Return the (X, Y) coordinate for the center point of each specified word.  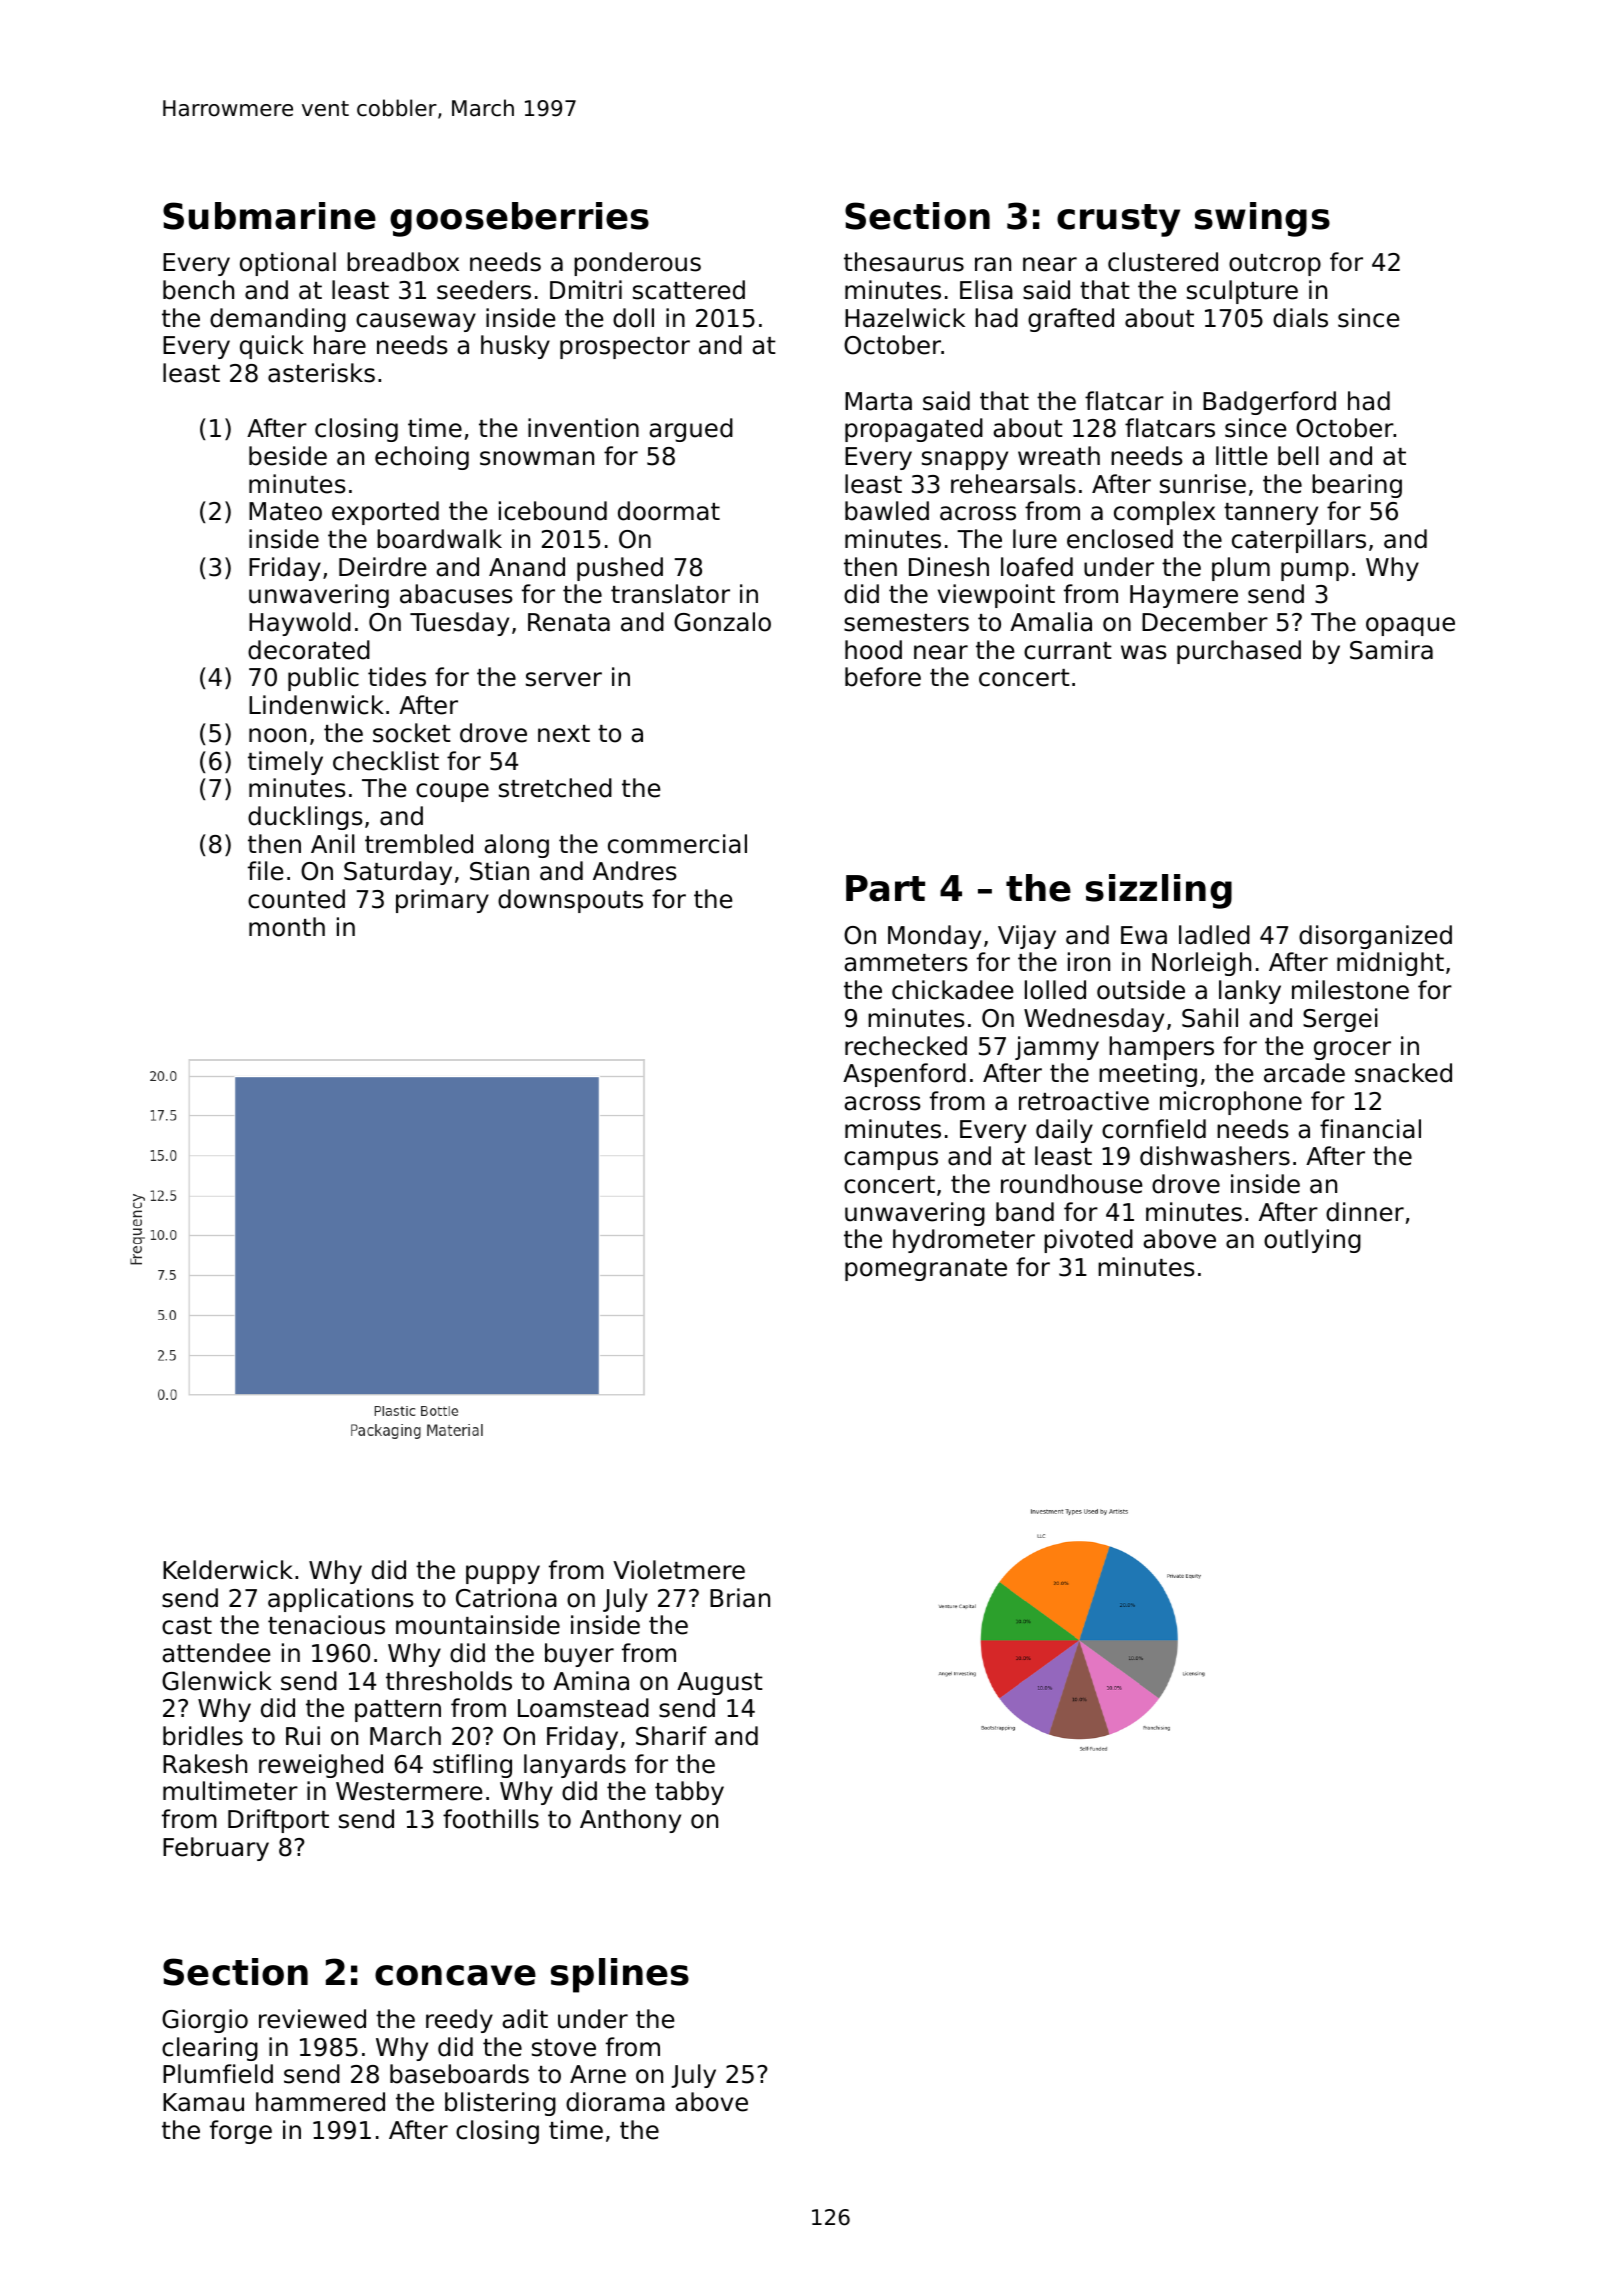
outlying (1312, 1241)
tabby (689, 1793)
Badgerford (1269, 403)
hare (340, 345)
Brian (740, 1598)
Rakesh (205, 1764)
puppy (503, 1574)
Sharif (671, 1736)
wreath (1059, 456)
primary (442, 901)
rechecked (906, 1046)
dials (1300, 318)
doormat (669, 511)
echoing (422, 458)
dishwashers (1215, 1156)
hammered (320, 2102)
